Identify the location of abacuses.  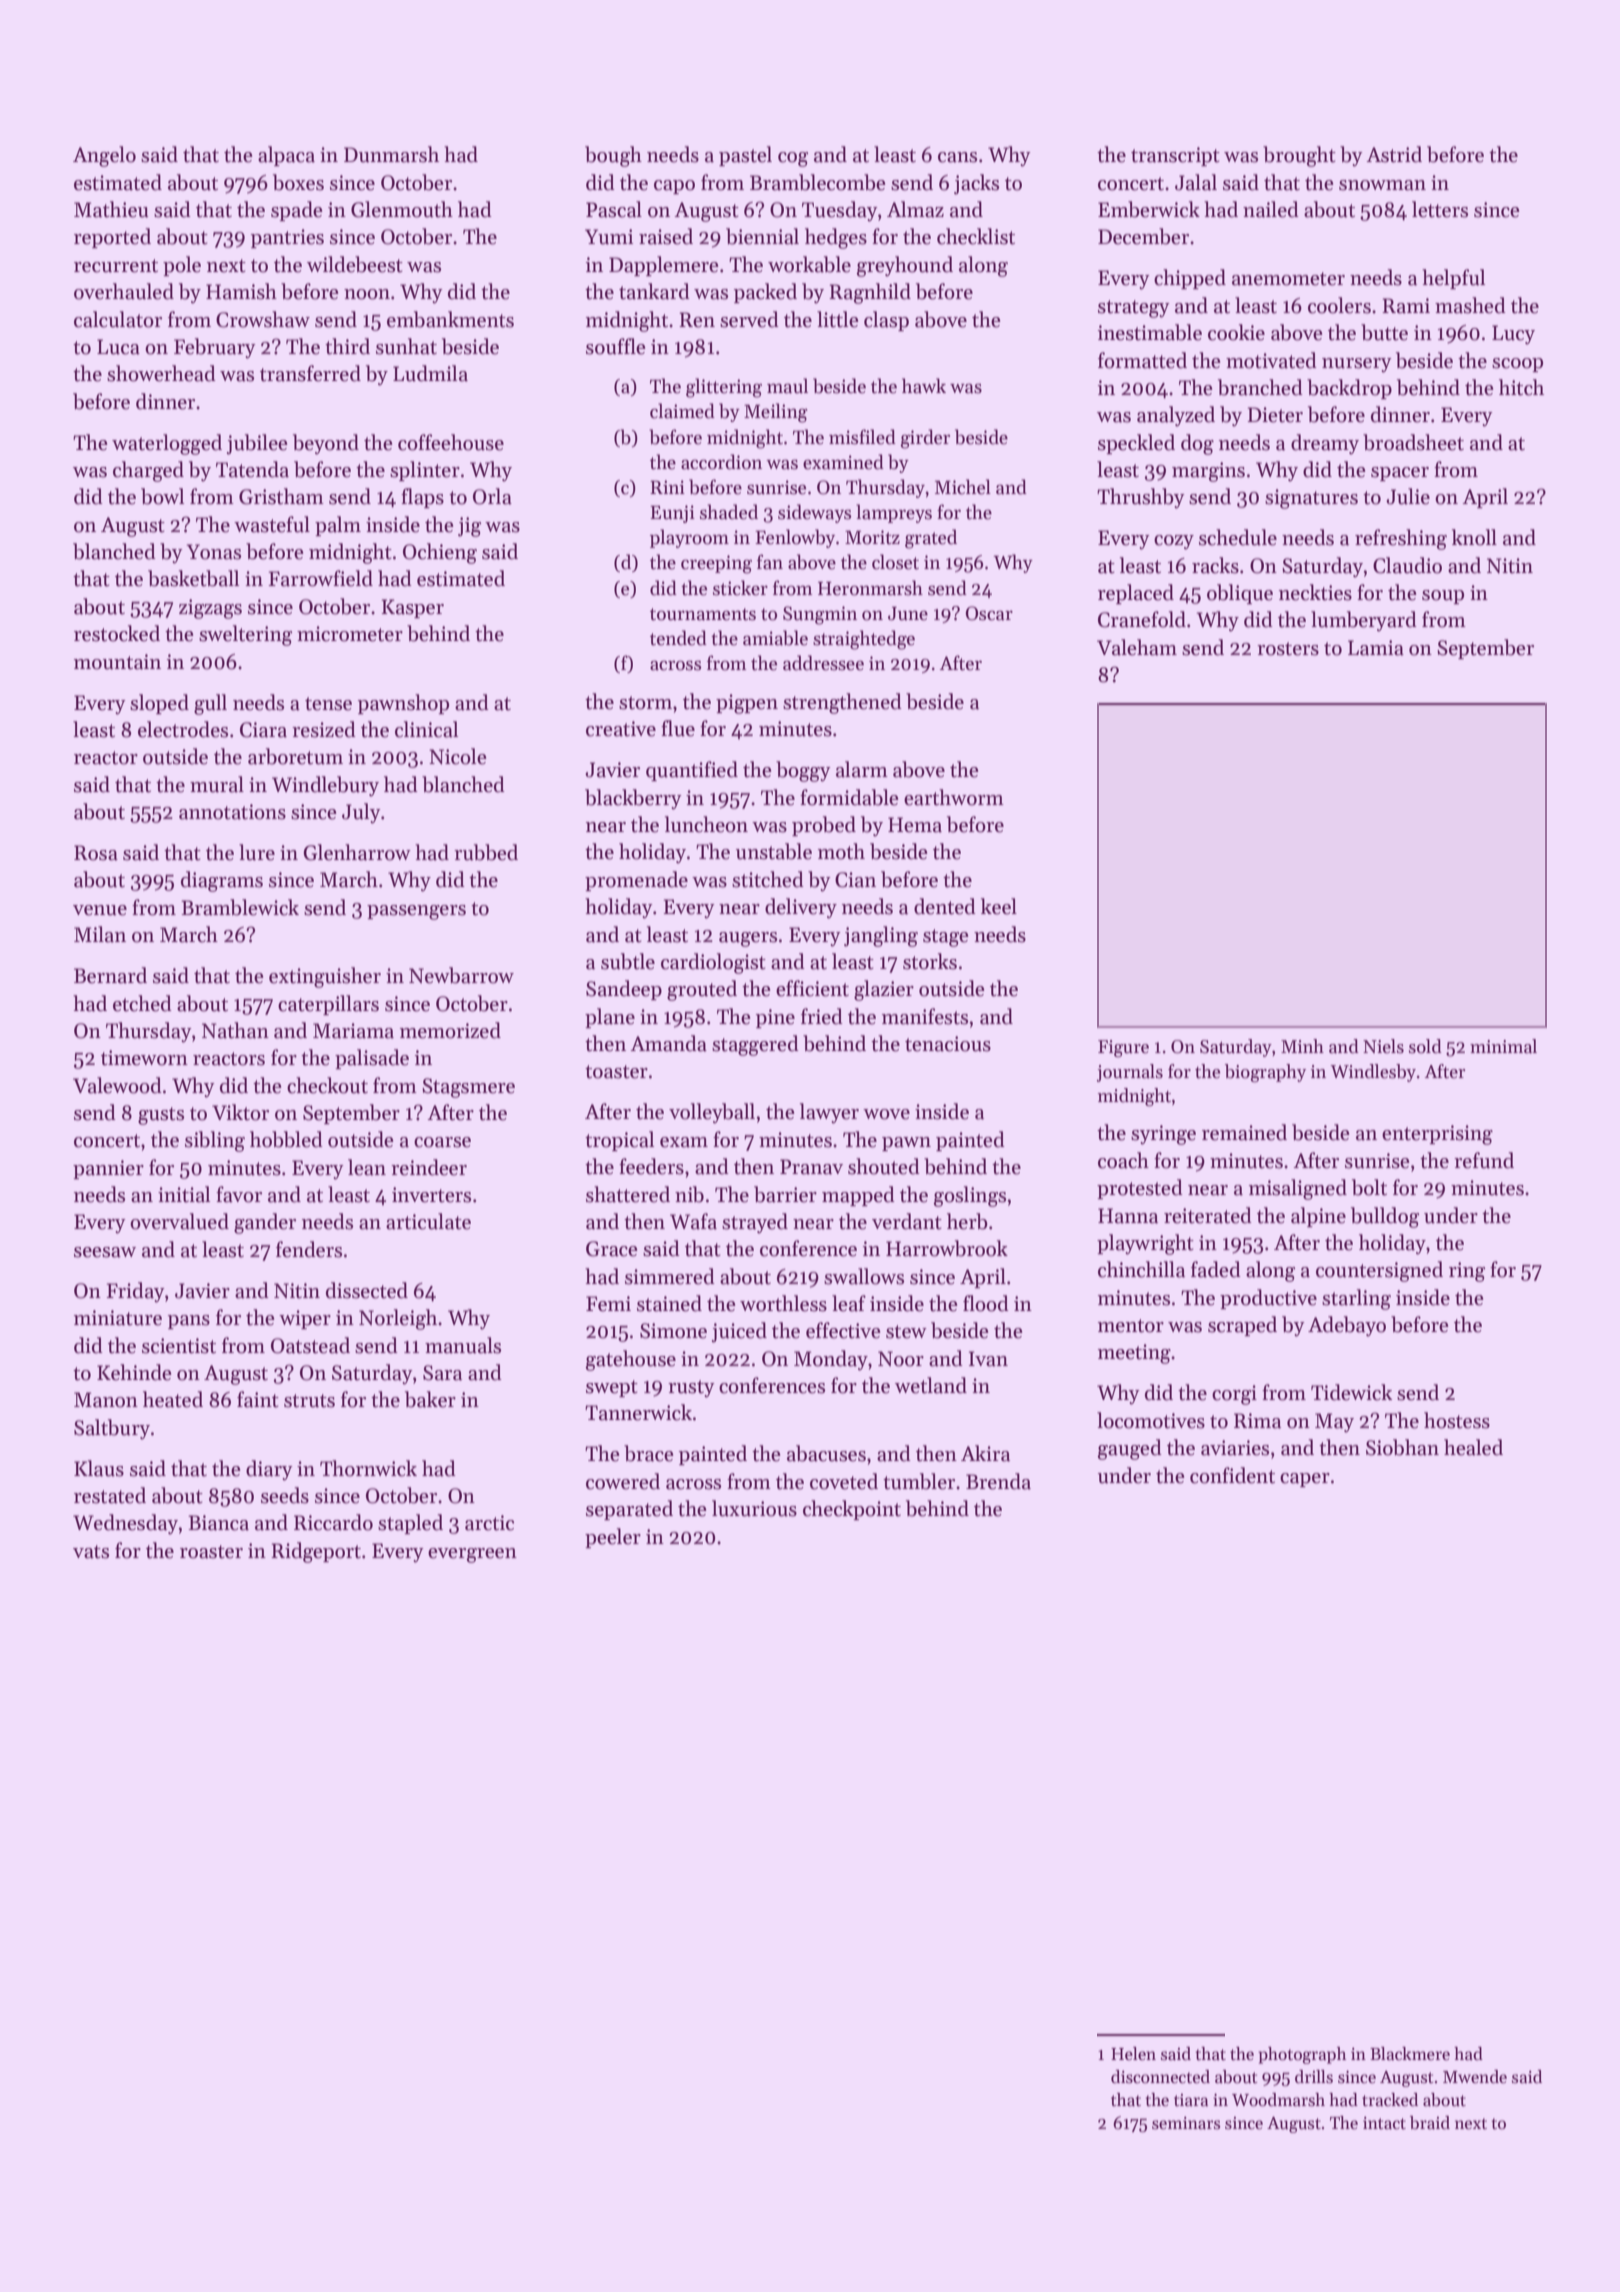
(826, 1453).
